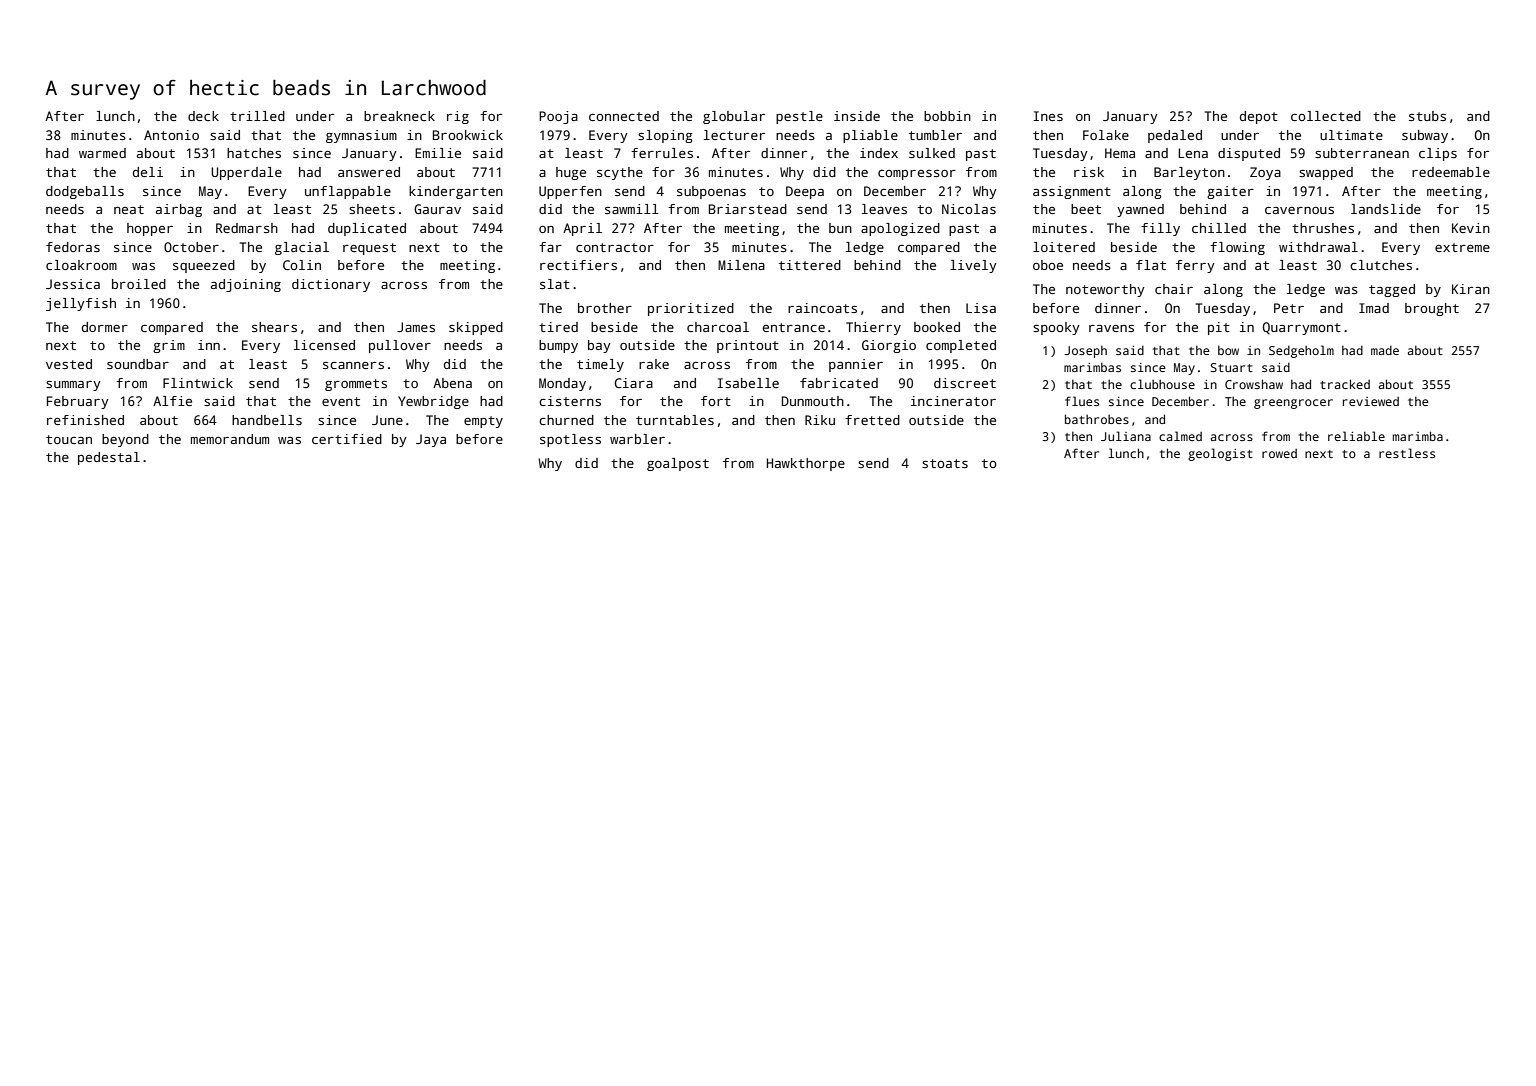 This image has height=1086, width=1536. I want to click on clubhouse, so click(1162, 384).
